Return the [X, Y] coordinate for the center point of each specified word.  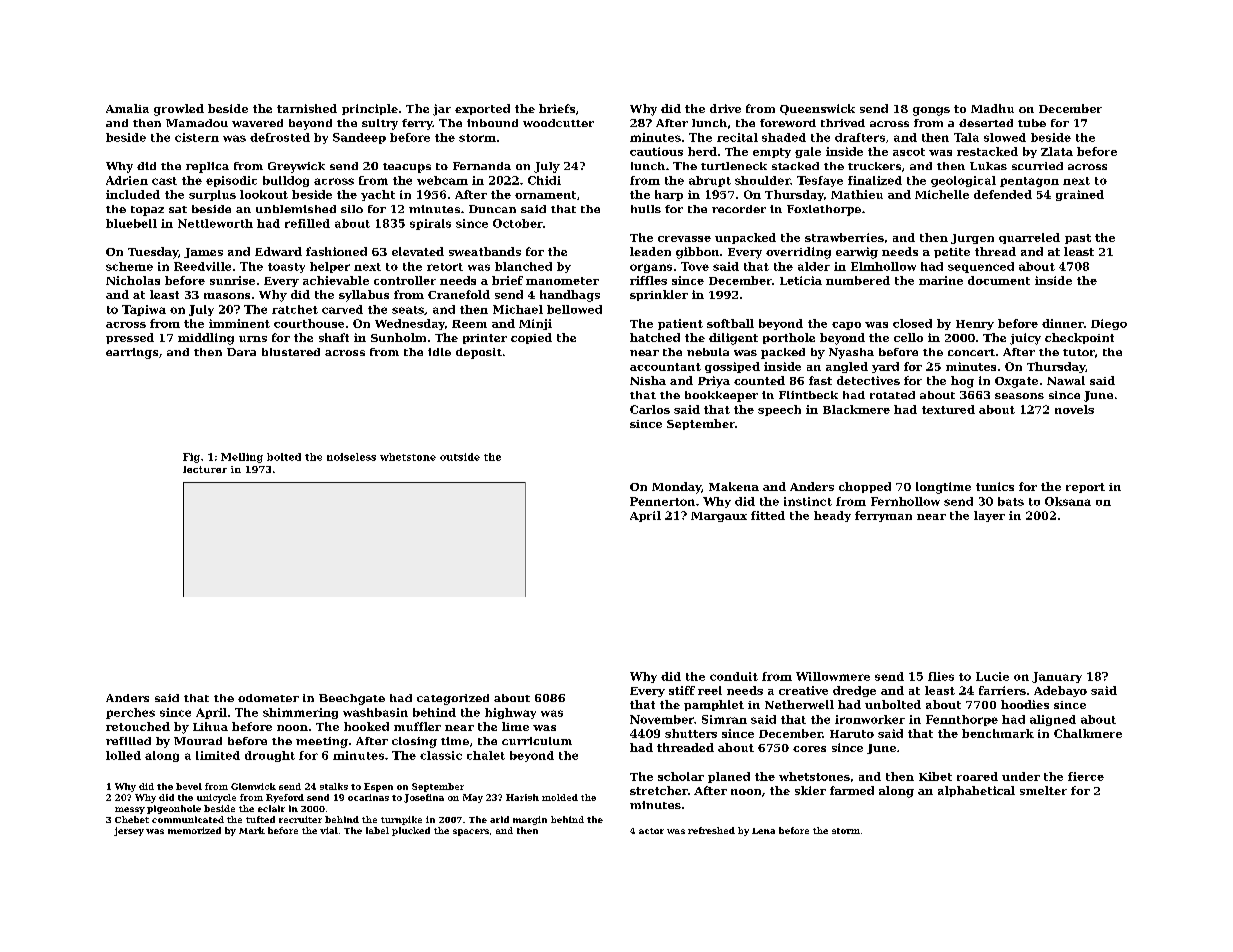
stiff [682, 690]
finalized [875, 180]
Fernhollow [905, 501]
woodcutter [558, 123]
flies [941, 676]
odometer [268, 698]
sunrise [232, 280]
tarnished [307, 108]
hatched [655, 337]
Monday [676, 488]
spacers [471, 832]
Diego [1109, 324]
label [377, 830]
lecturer [205, 469]
